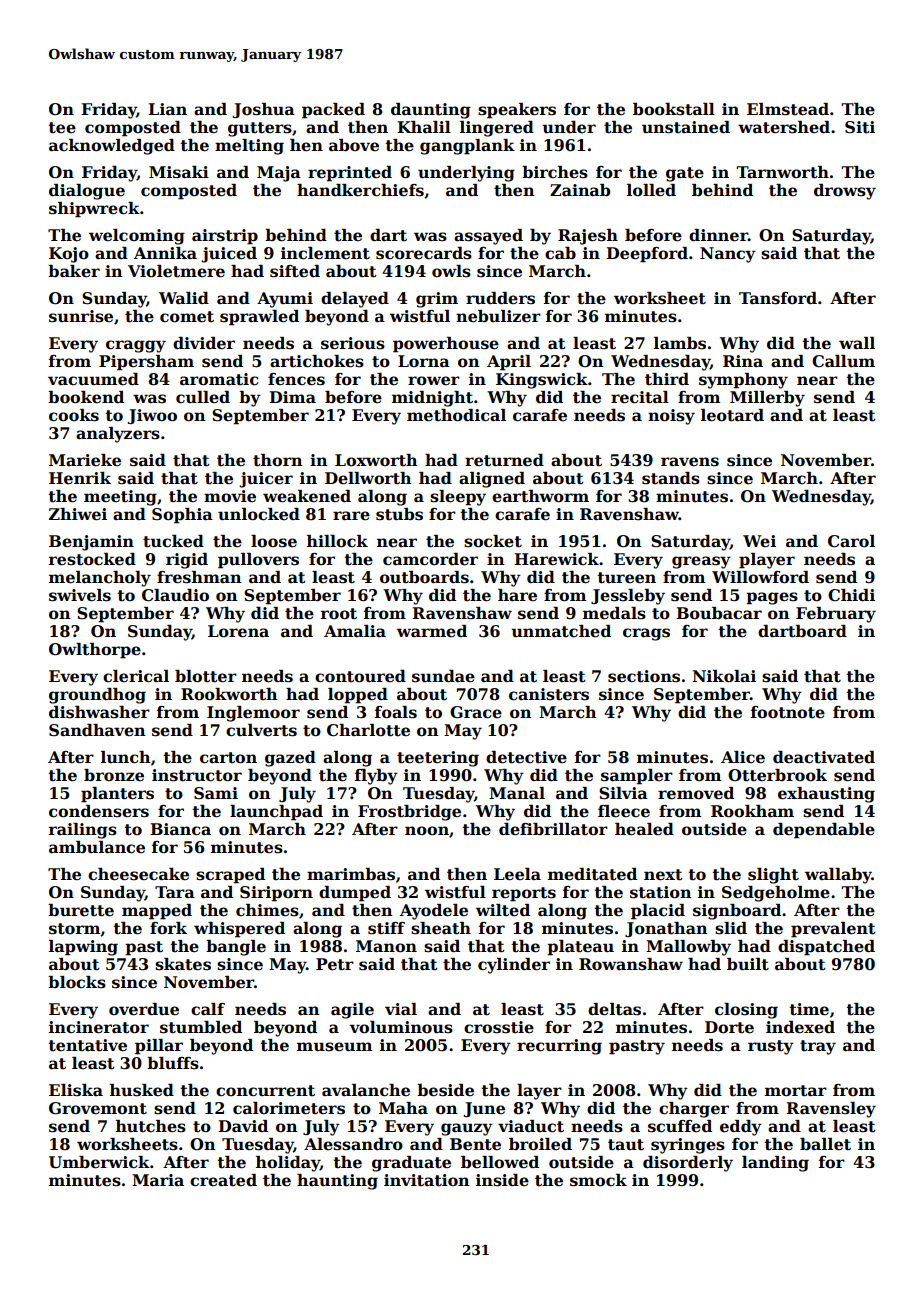  Describe the element at coordinates (424, 361) in the page. I see `Lorna` at that location.
